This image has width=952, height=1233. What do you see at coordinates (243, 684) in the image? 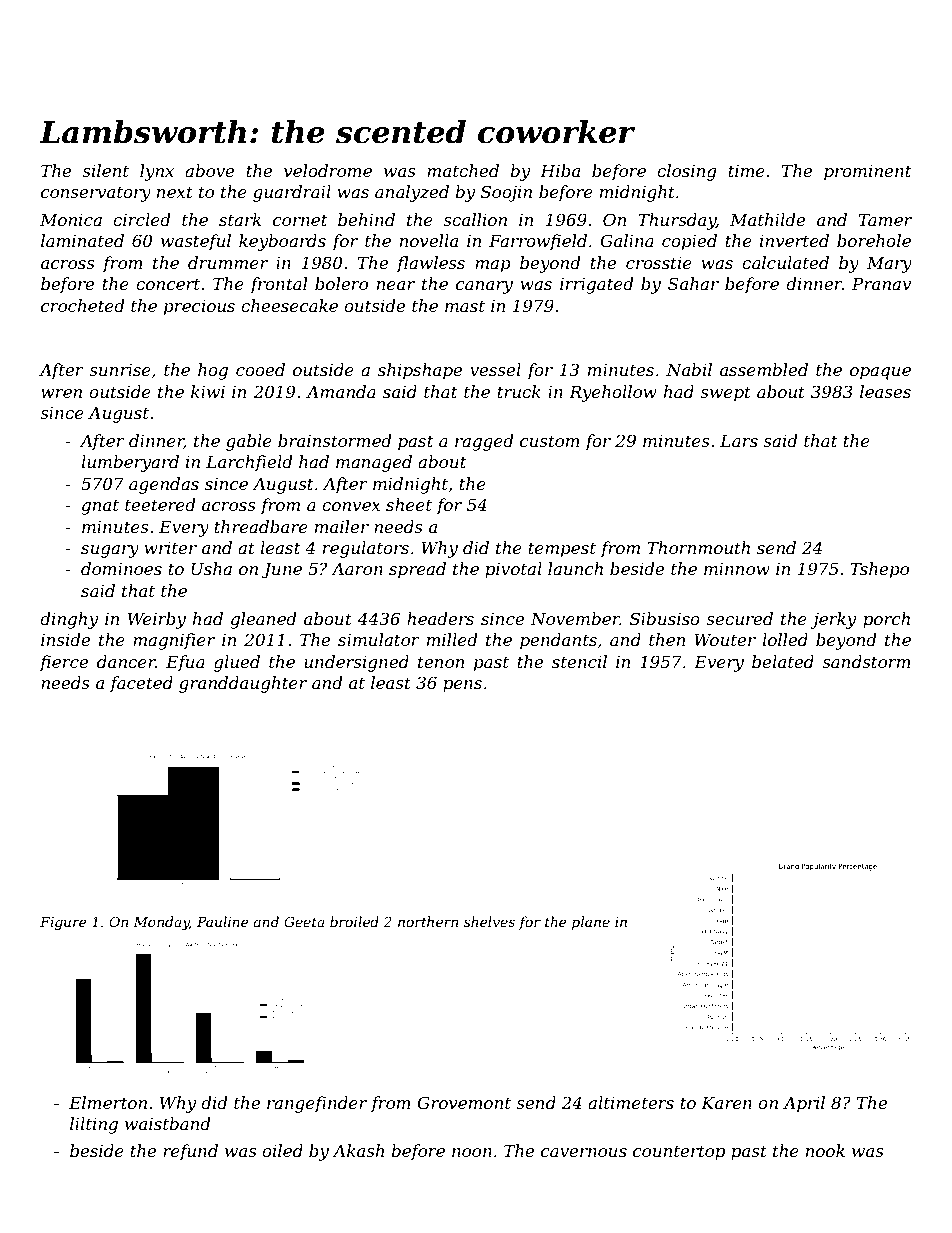
I see `granddaughter` at bounding box center [243, 684].
